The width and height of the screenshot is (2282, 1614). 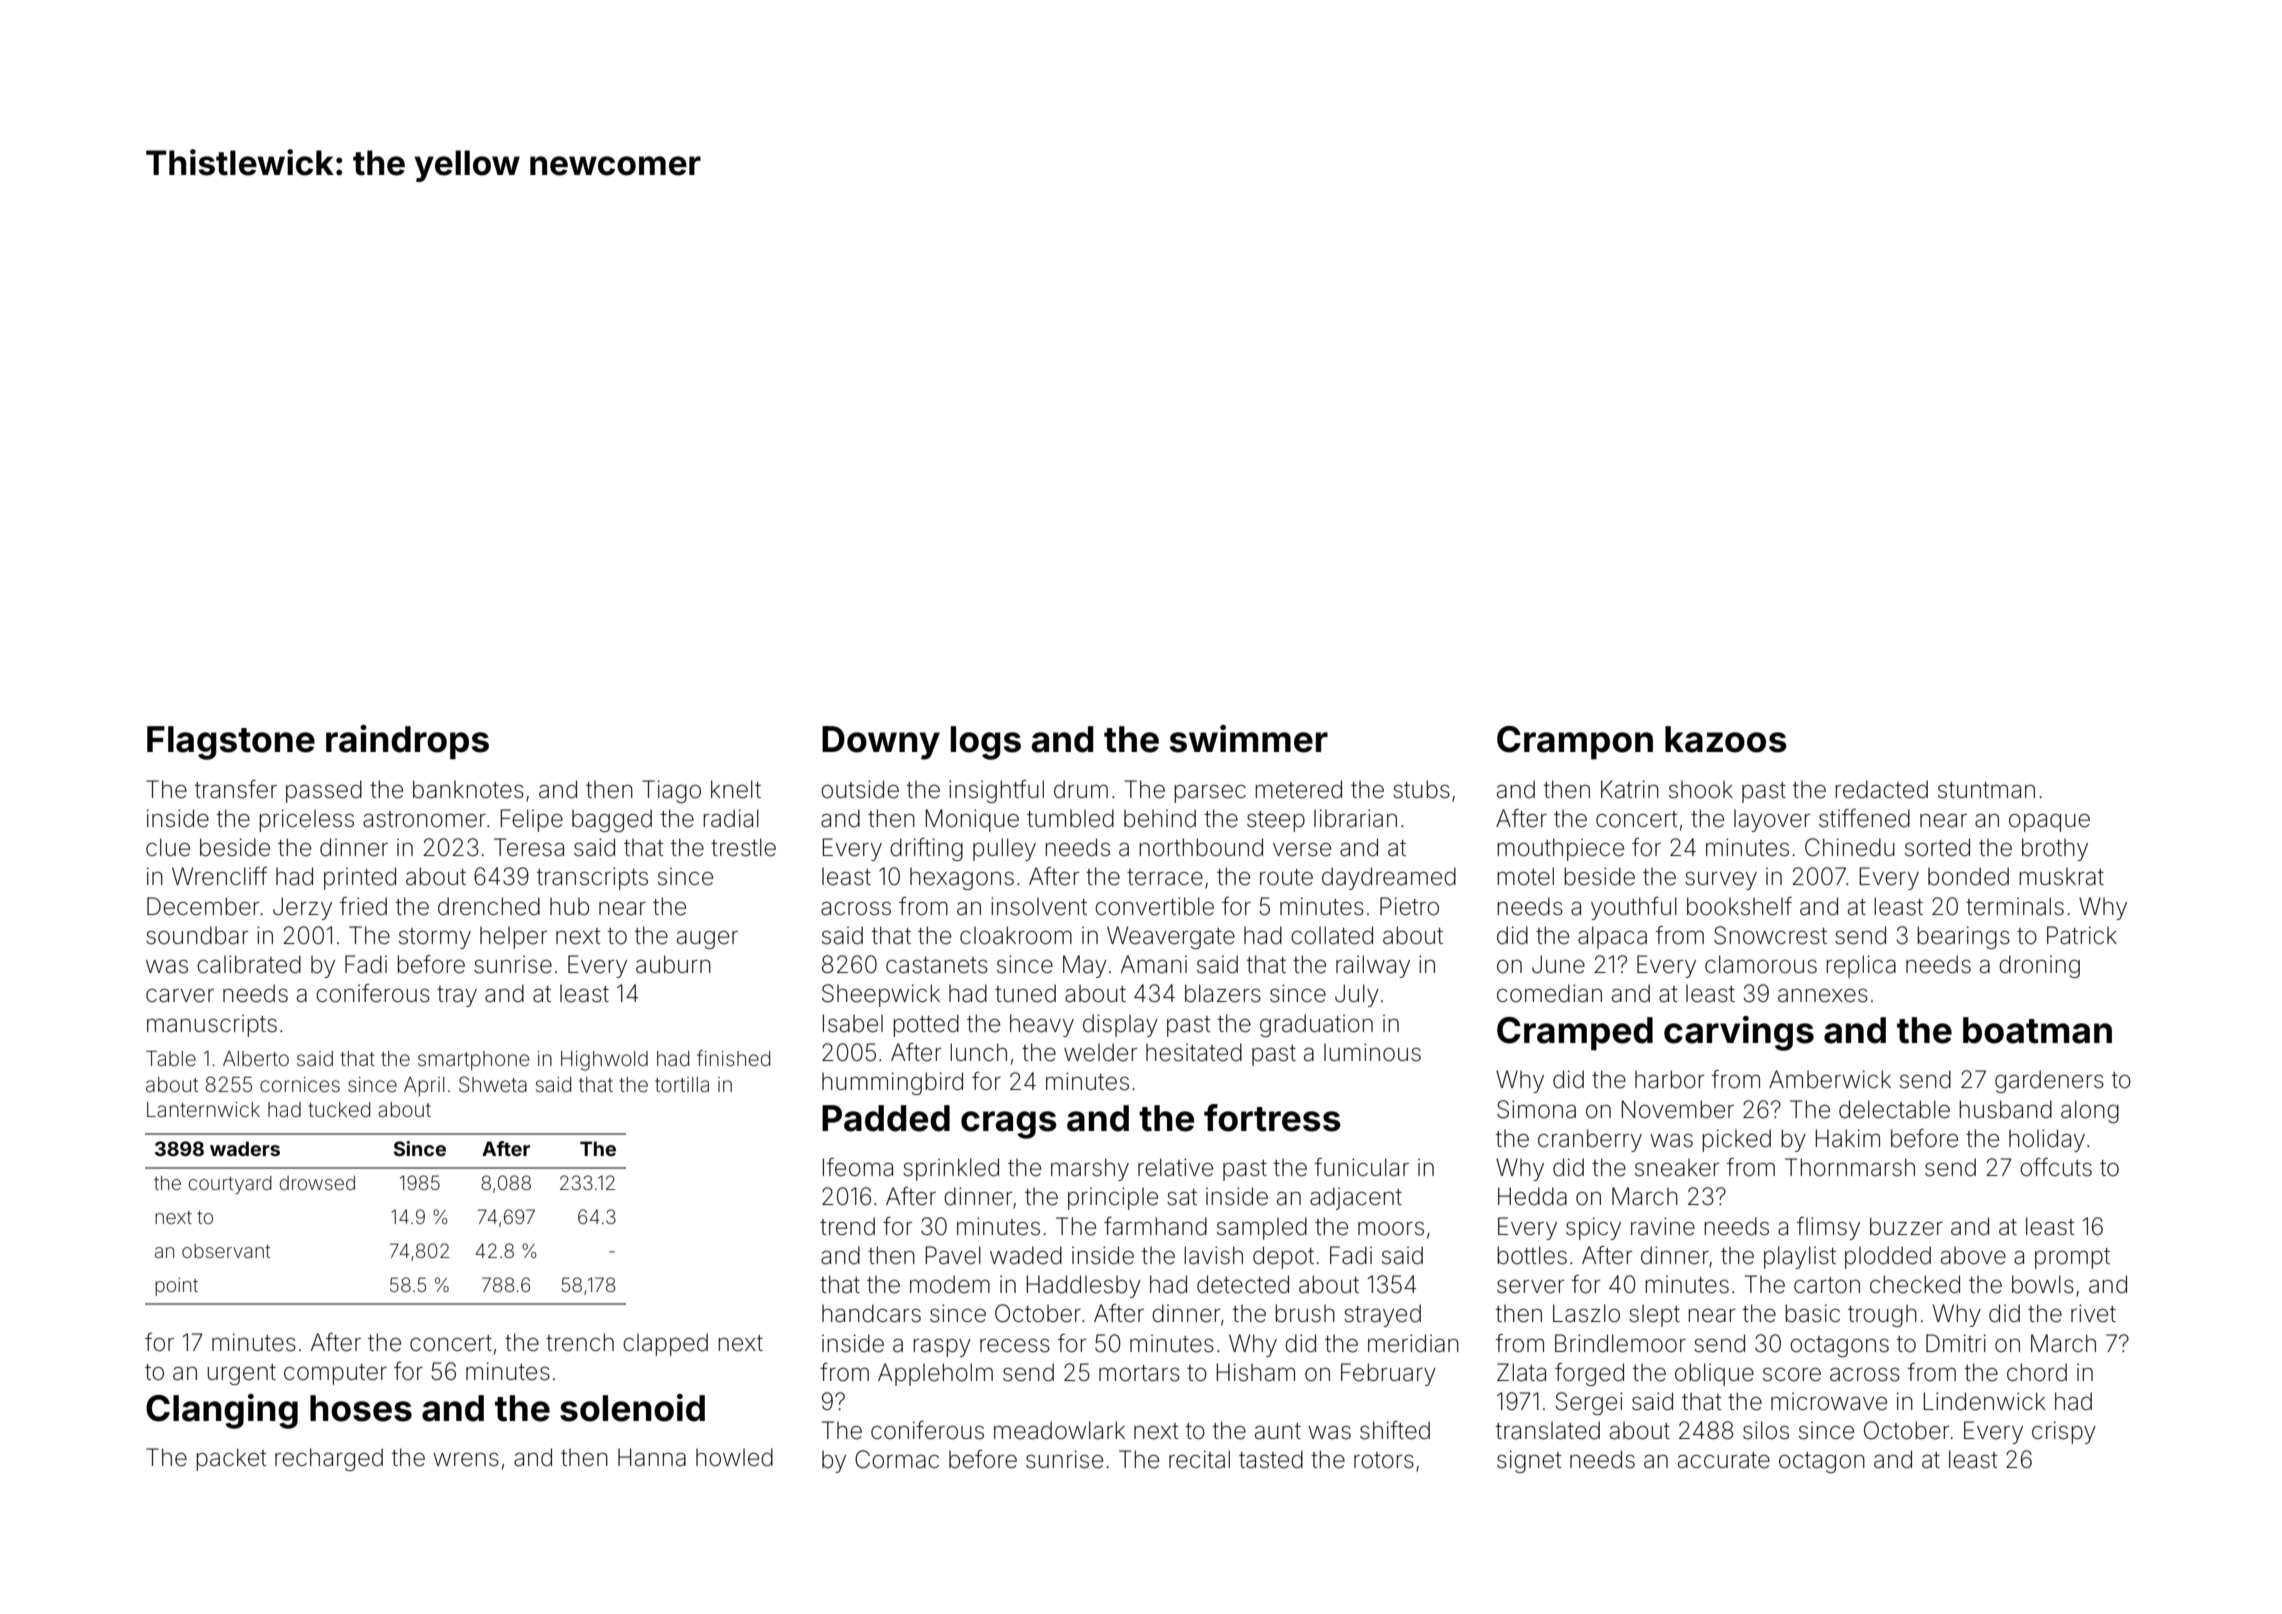 What do you see at coordinates (580, 1342) in the screenshot?
I see `trench` at bounding box center [580, 1342].
